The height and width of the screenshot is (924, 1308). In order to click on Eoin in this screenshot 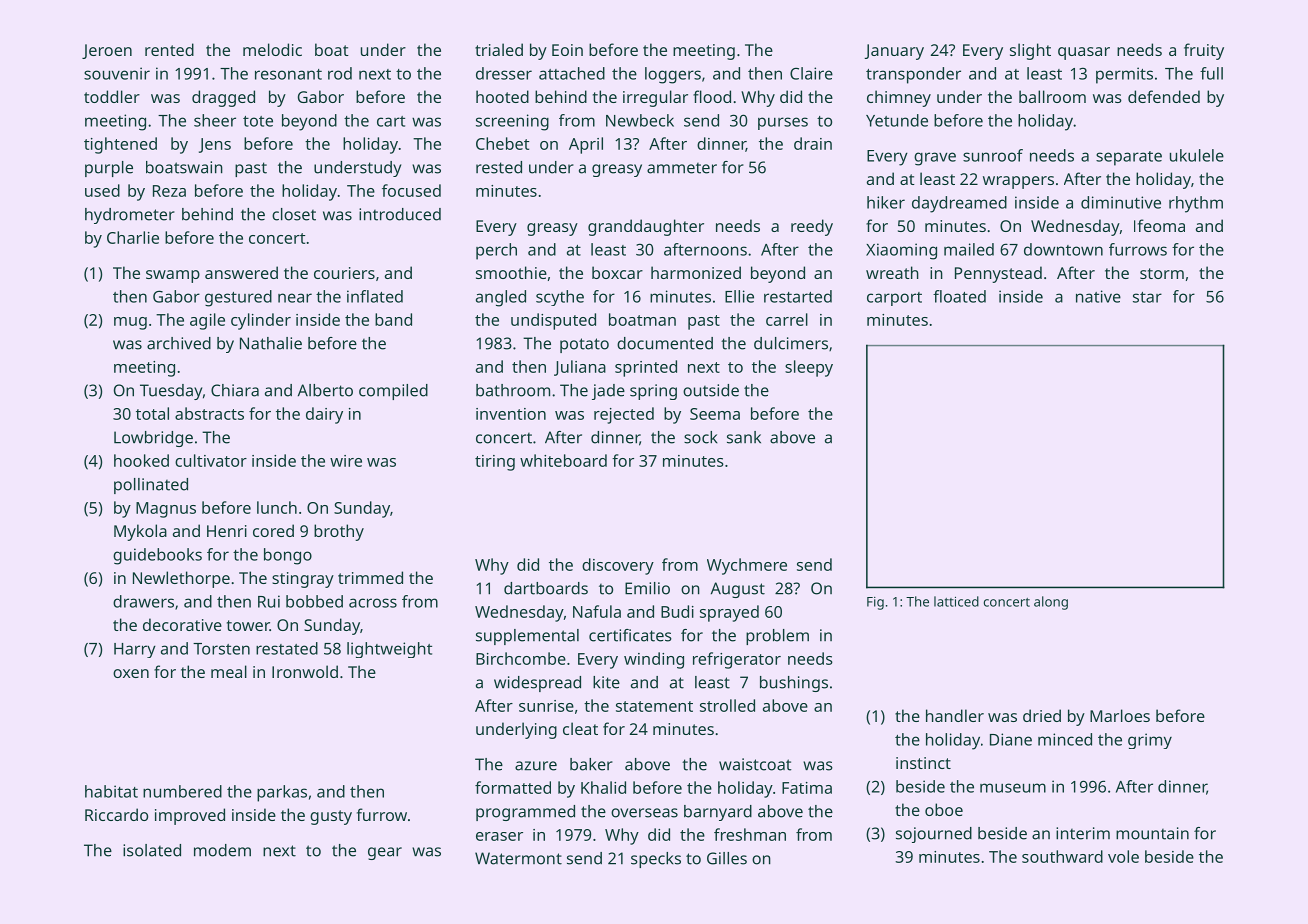, I will do `click(567, 50)`.
